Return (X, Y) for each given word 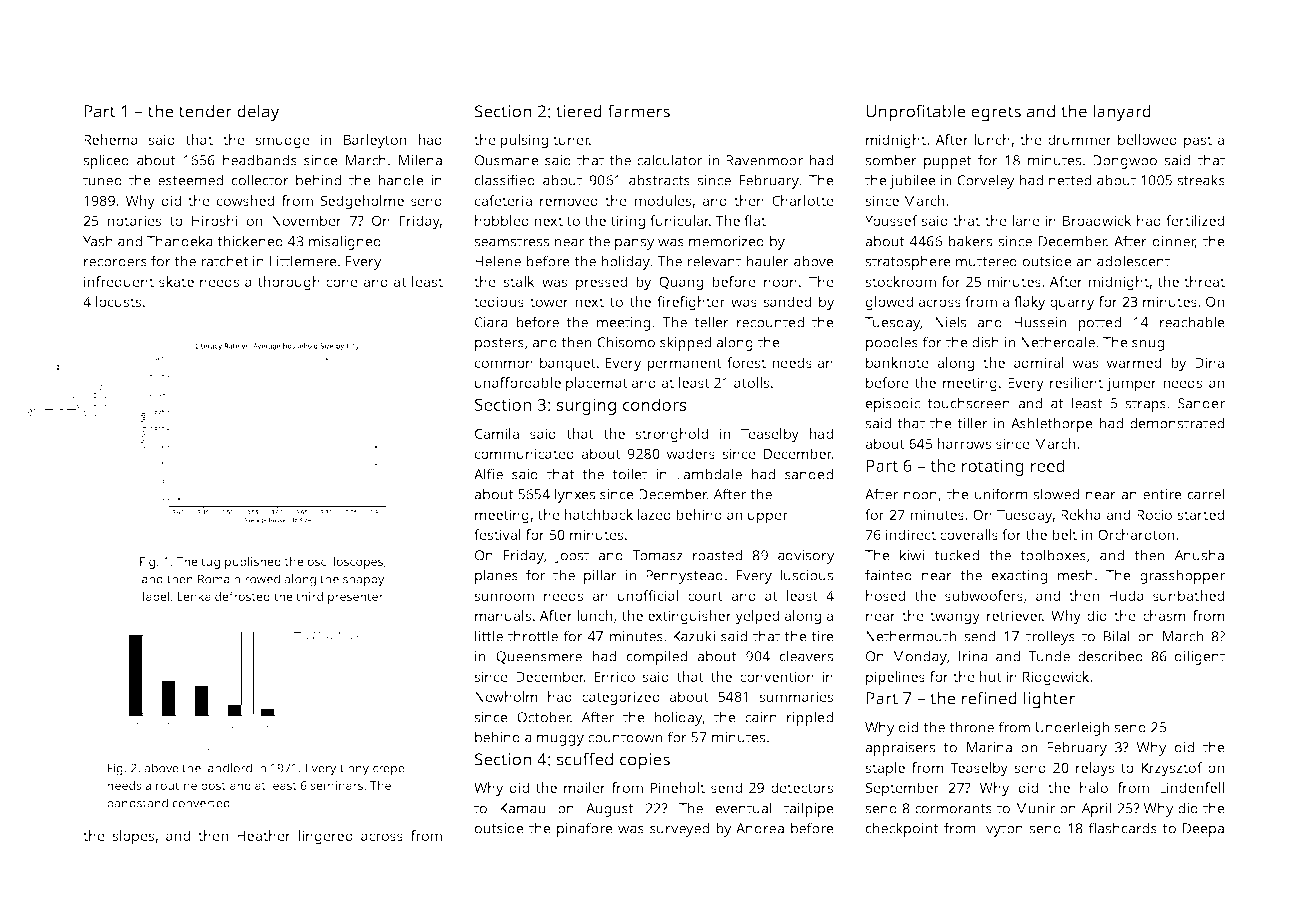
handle (401, 180)
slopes (133, 837)
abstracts (659, 180)
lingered (326, 837)
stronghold (671, 435)
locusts (118, 301)
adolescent (1133, 261)
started (1200, 514)
